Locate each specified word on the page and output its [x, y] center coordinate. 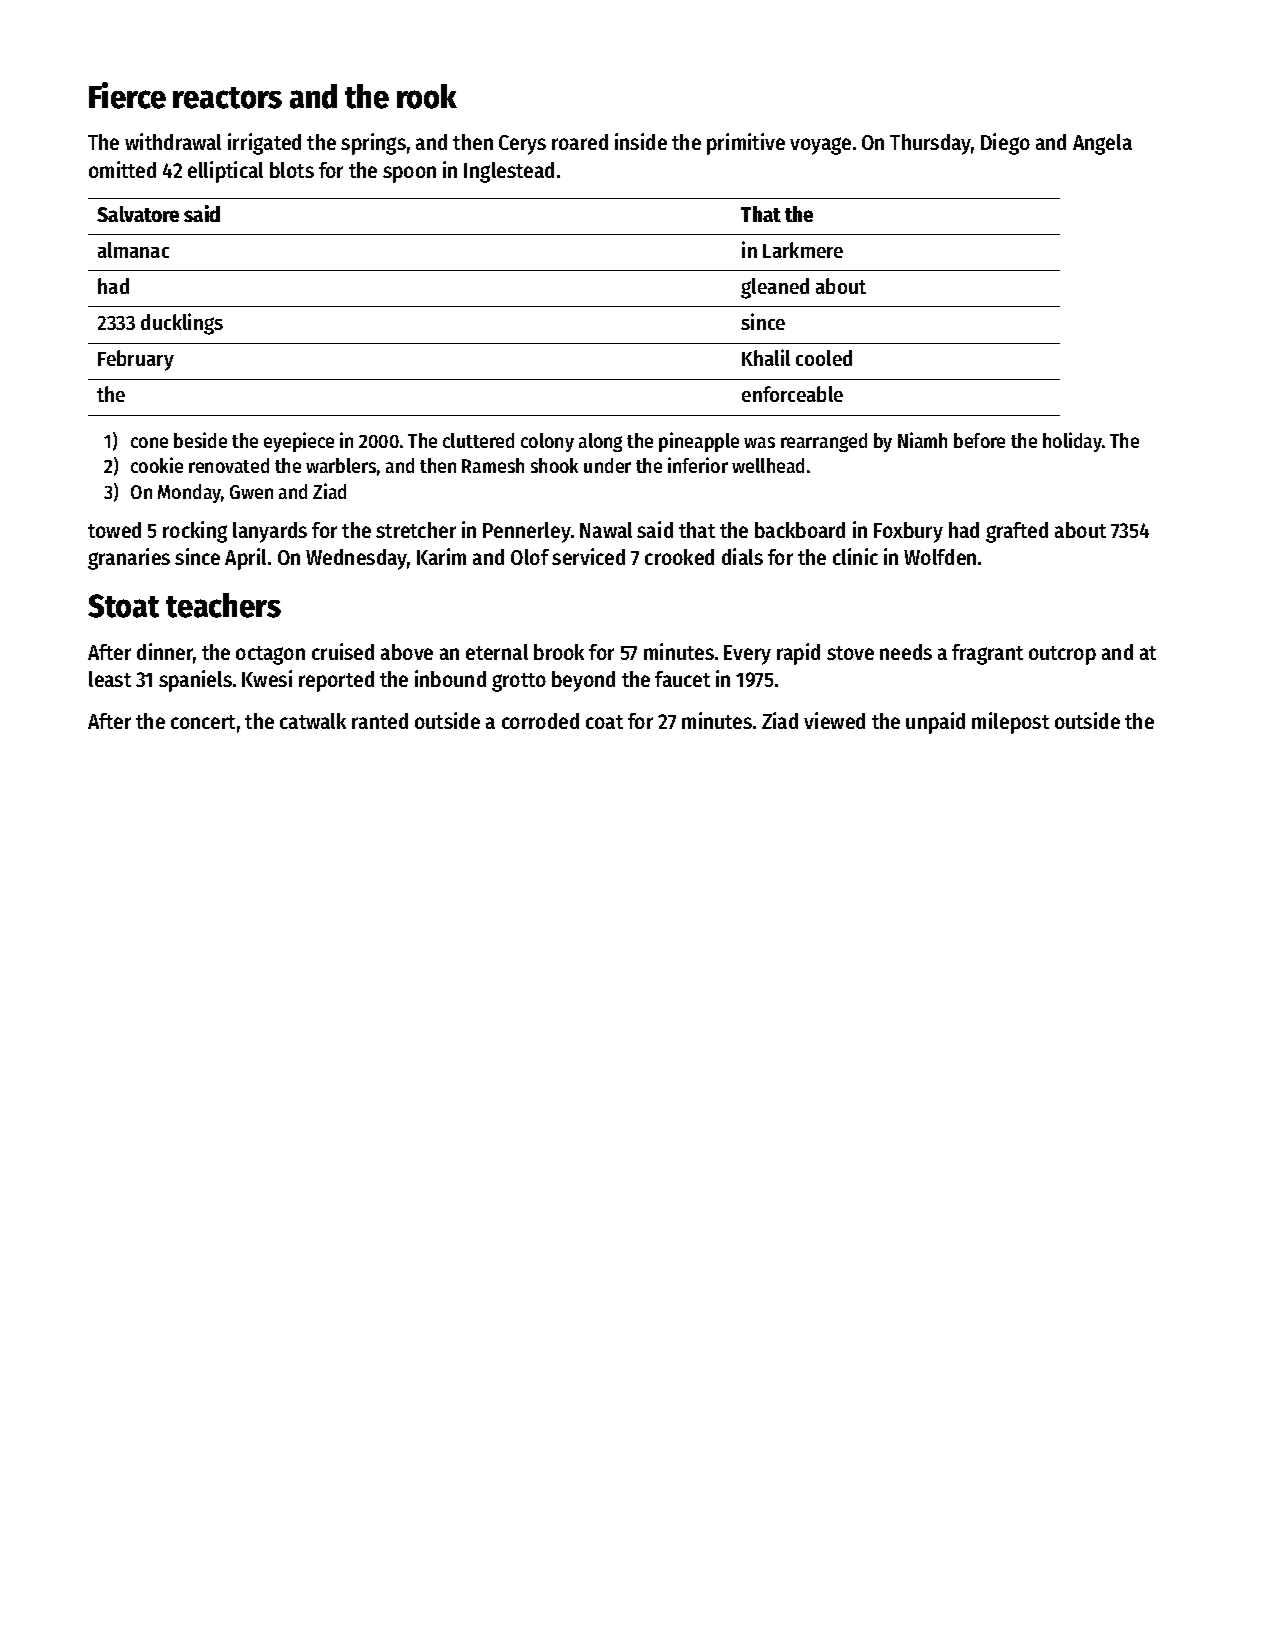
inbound [450, 678]
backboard [800, 530]
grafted [1017, 532]
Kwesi [267, 678]
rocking [195, 532]
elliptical [225, 172]
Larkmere [803, 250]
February [136, 360]
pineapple [699, 442]
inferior [698, 465]
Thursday [931, 144]
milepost [1010, 723]
